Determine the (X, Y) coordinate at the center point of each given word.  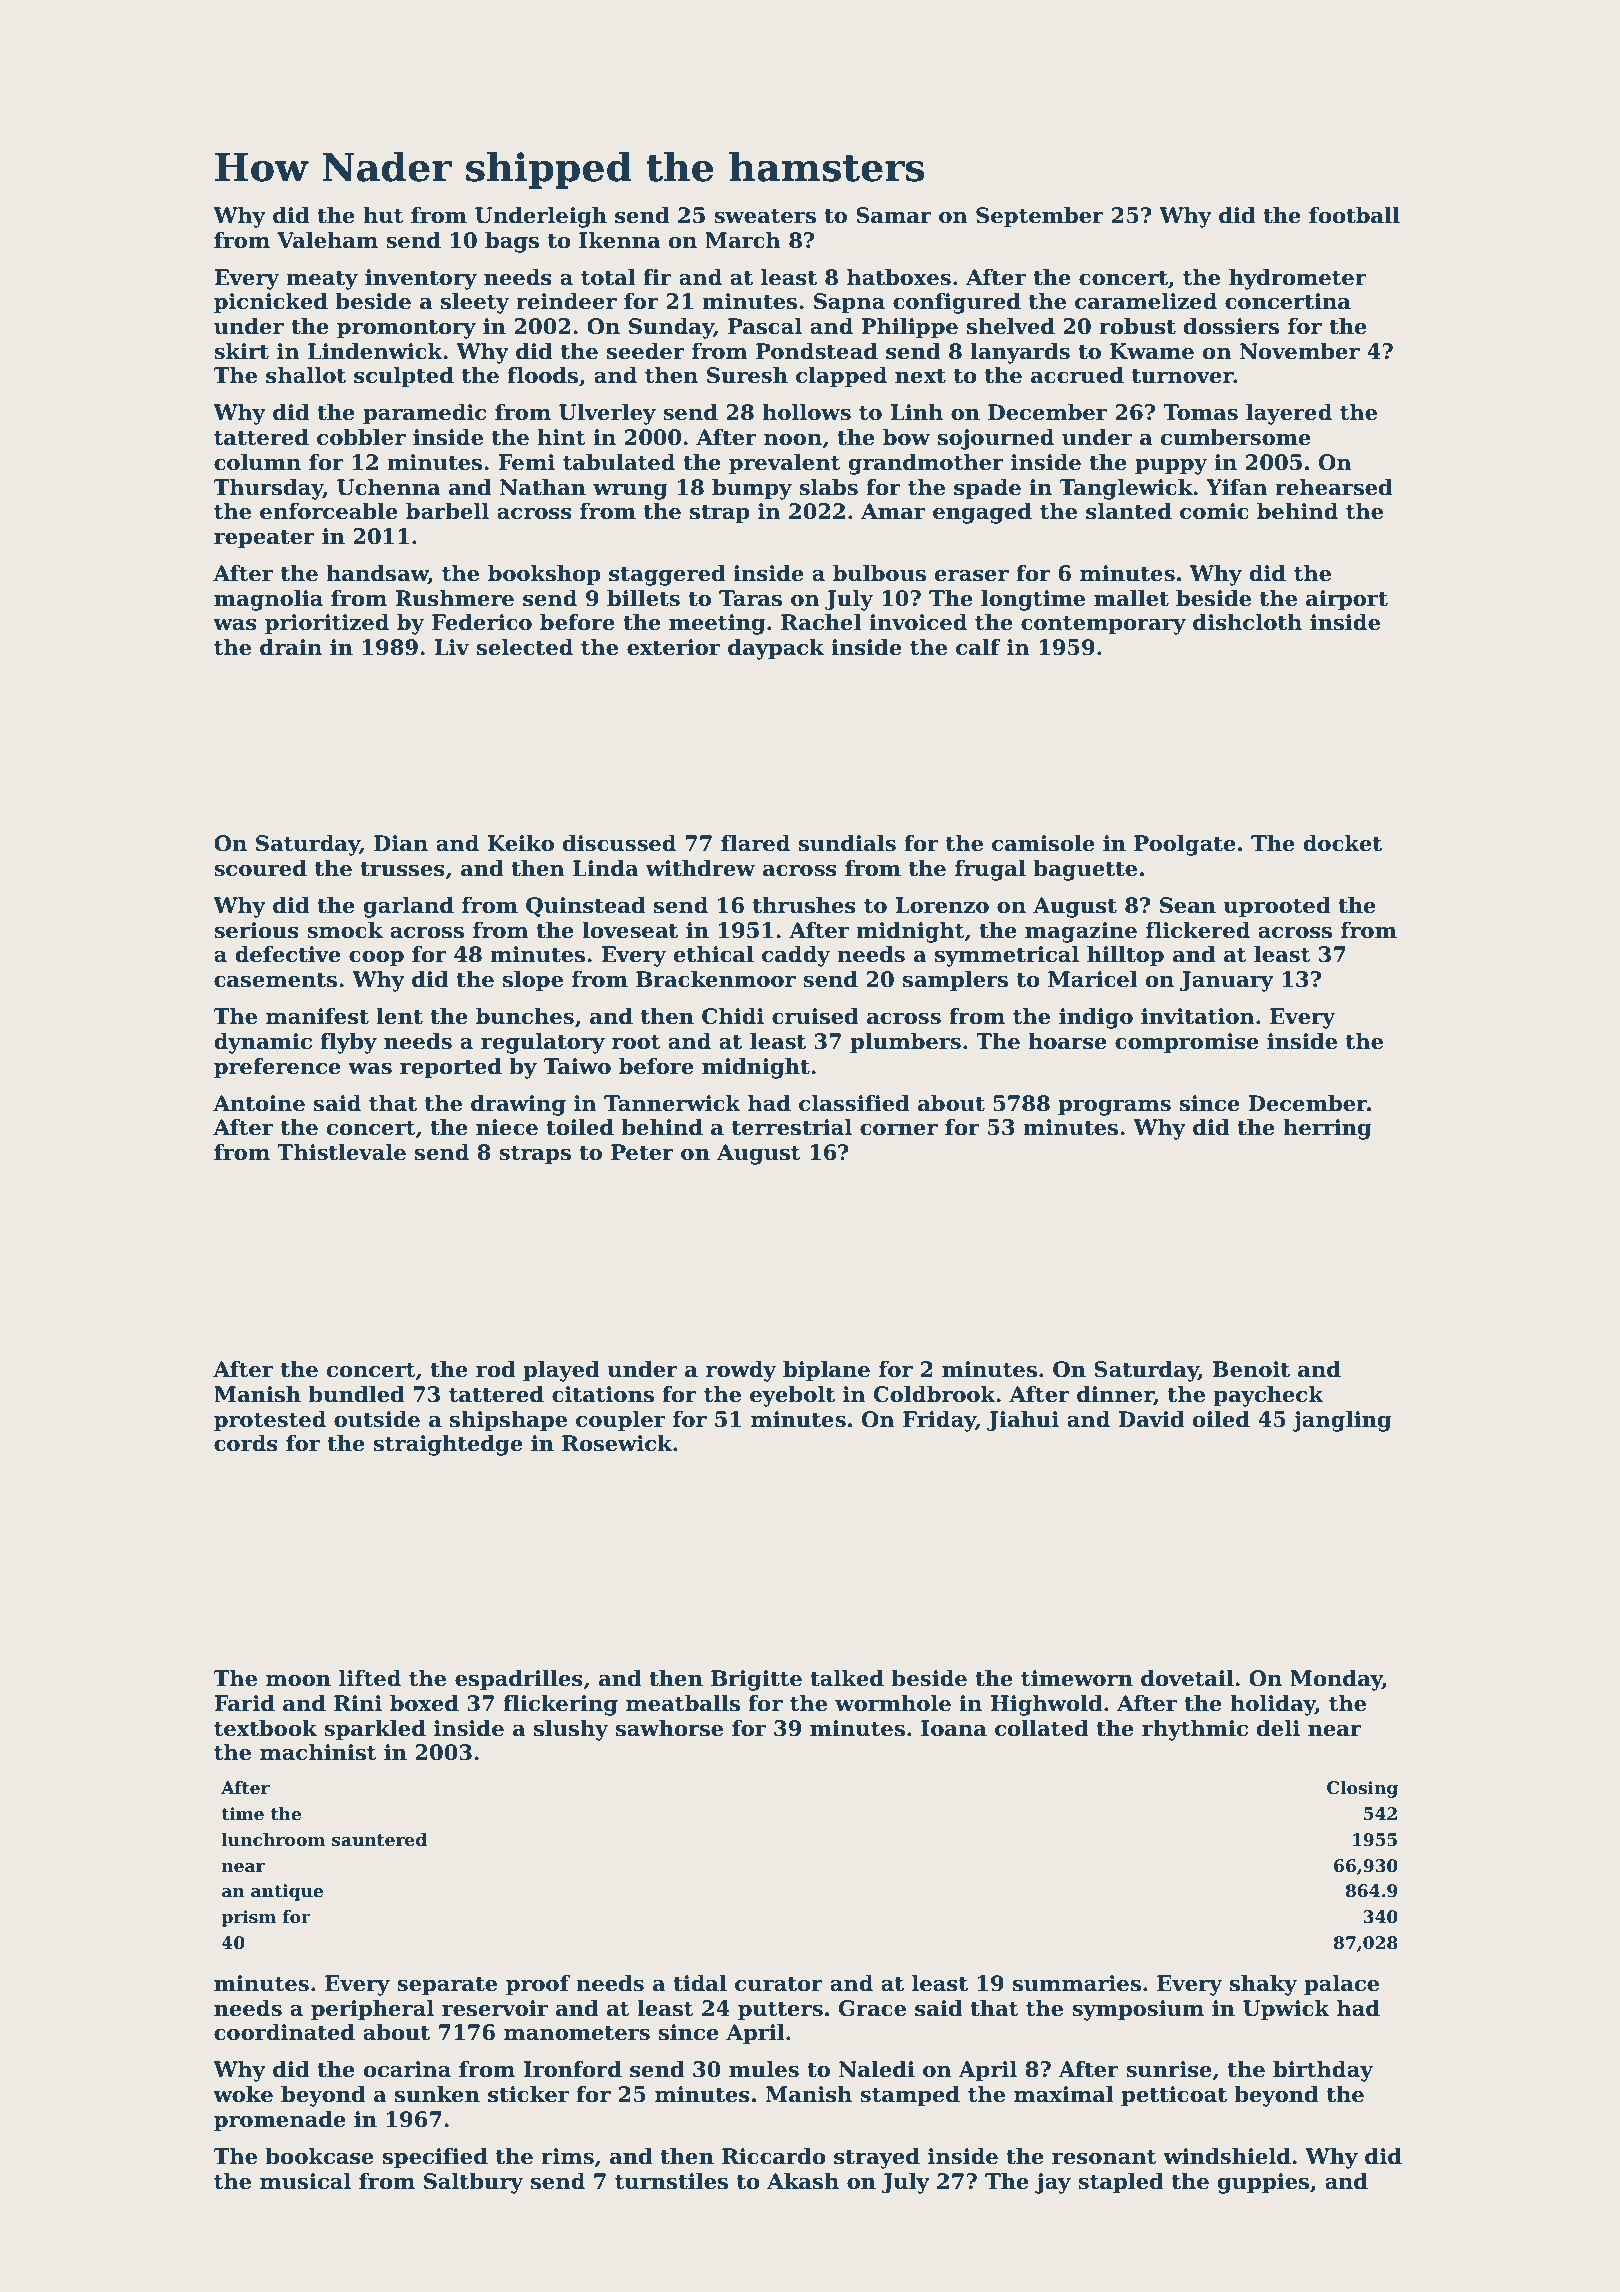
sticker (528, 2094)
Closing (1362, 1789)
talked (847, 1678)
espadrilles (519, 1680)
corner (899, 1130)
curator (779, 1984)
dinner (1115, 1395)
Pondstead (817, 351)
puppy (1171, 467)
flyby (348, 1043)
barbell (447, 511)
